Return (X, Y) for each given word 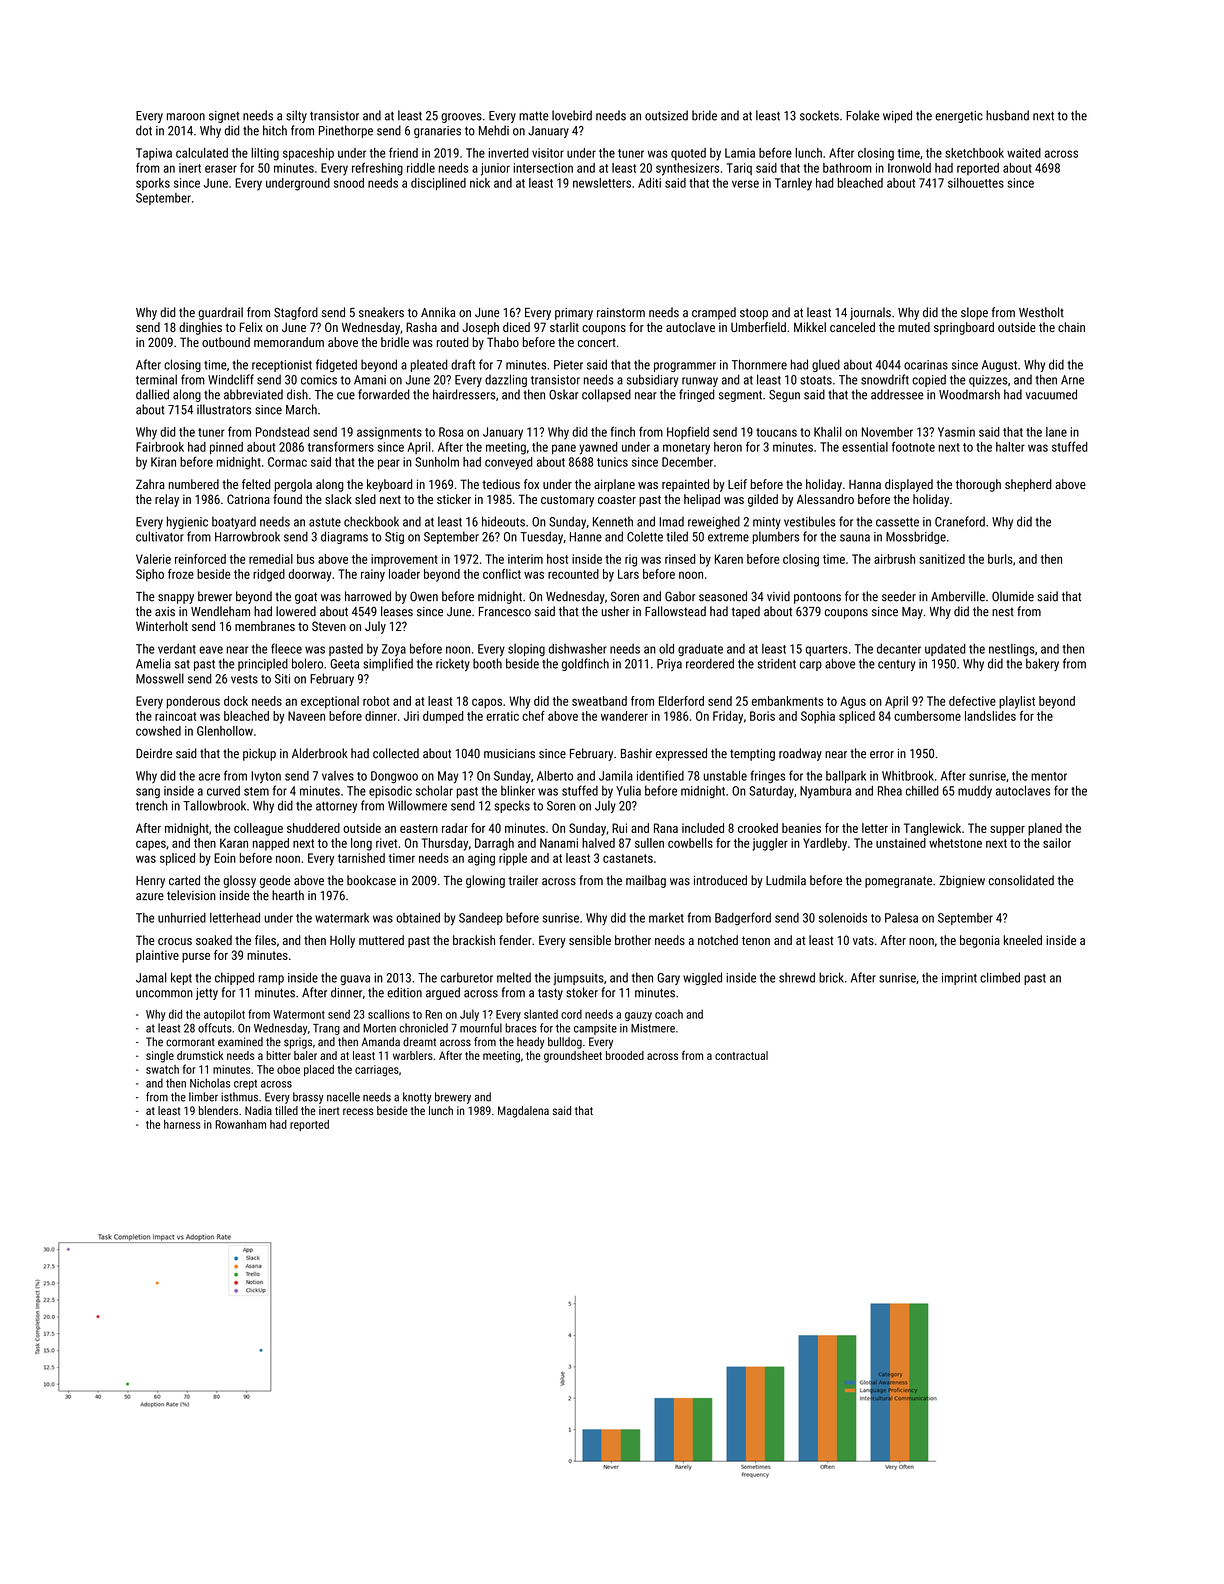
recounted (573, 574)
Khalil (827, 432)
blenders (218, 1110)
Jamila (616, 776)
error (882, 755)
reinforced (200, 559)
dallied (152, 394)
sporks (153, 184)
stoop (754, 314)
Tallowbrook (214, 805)
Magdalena (523, 1112)
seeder (899, 596)
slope (974, 313)
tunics (612, 462)
